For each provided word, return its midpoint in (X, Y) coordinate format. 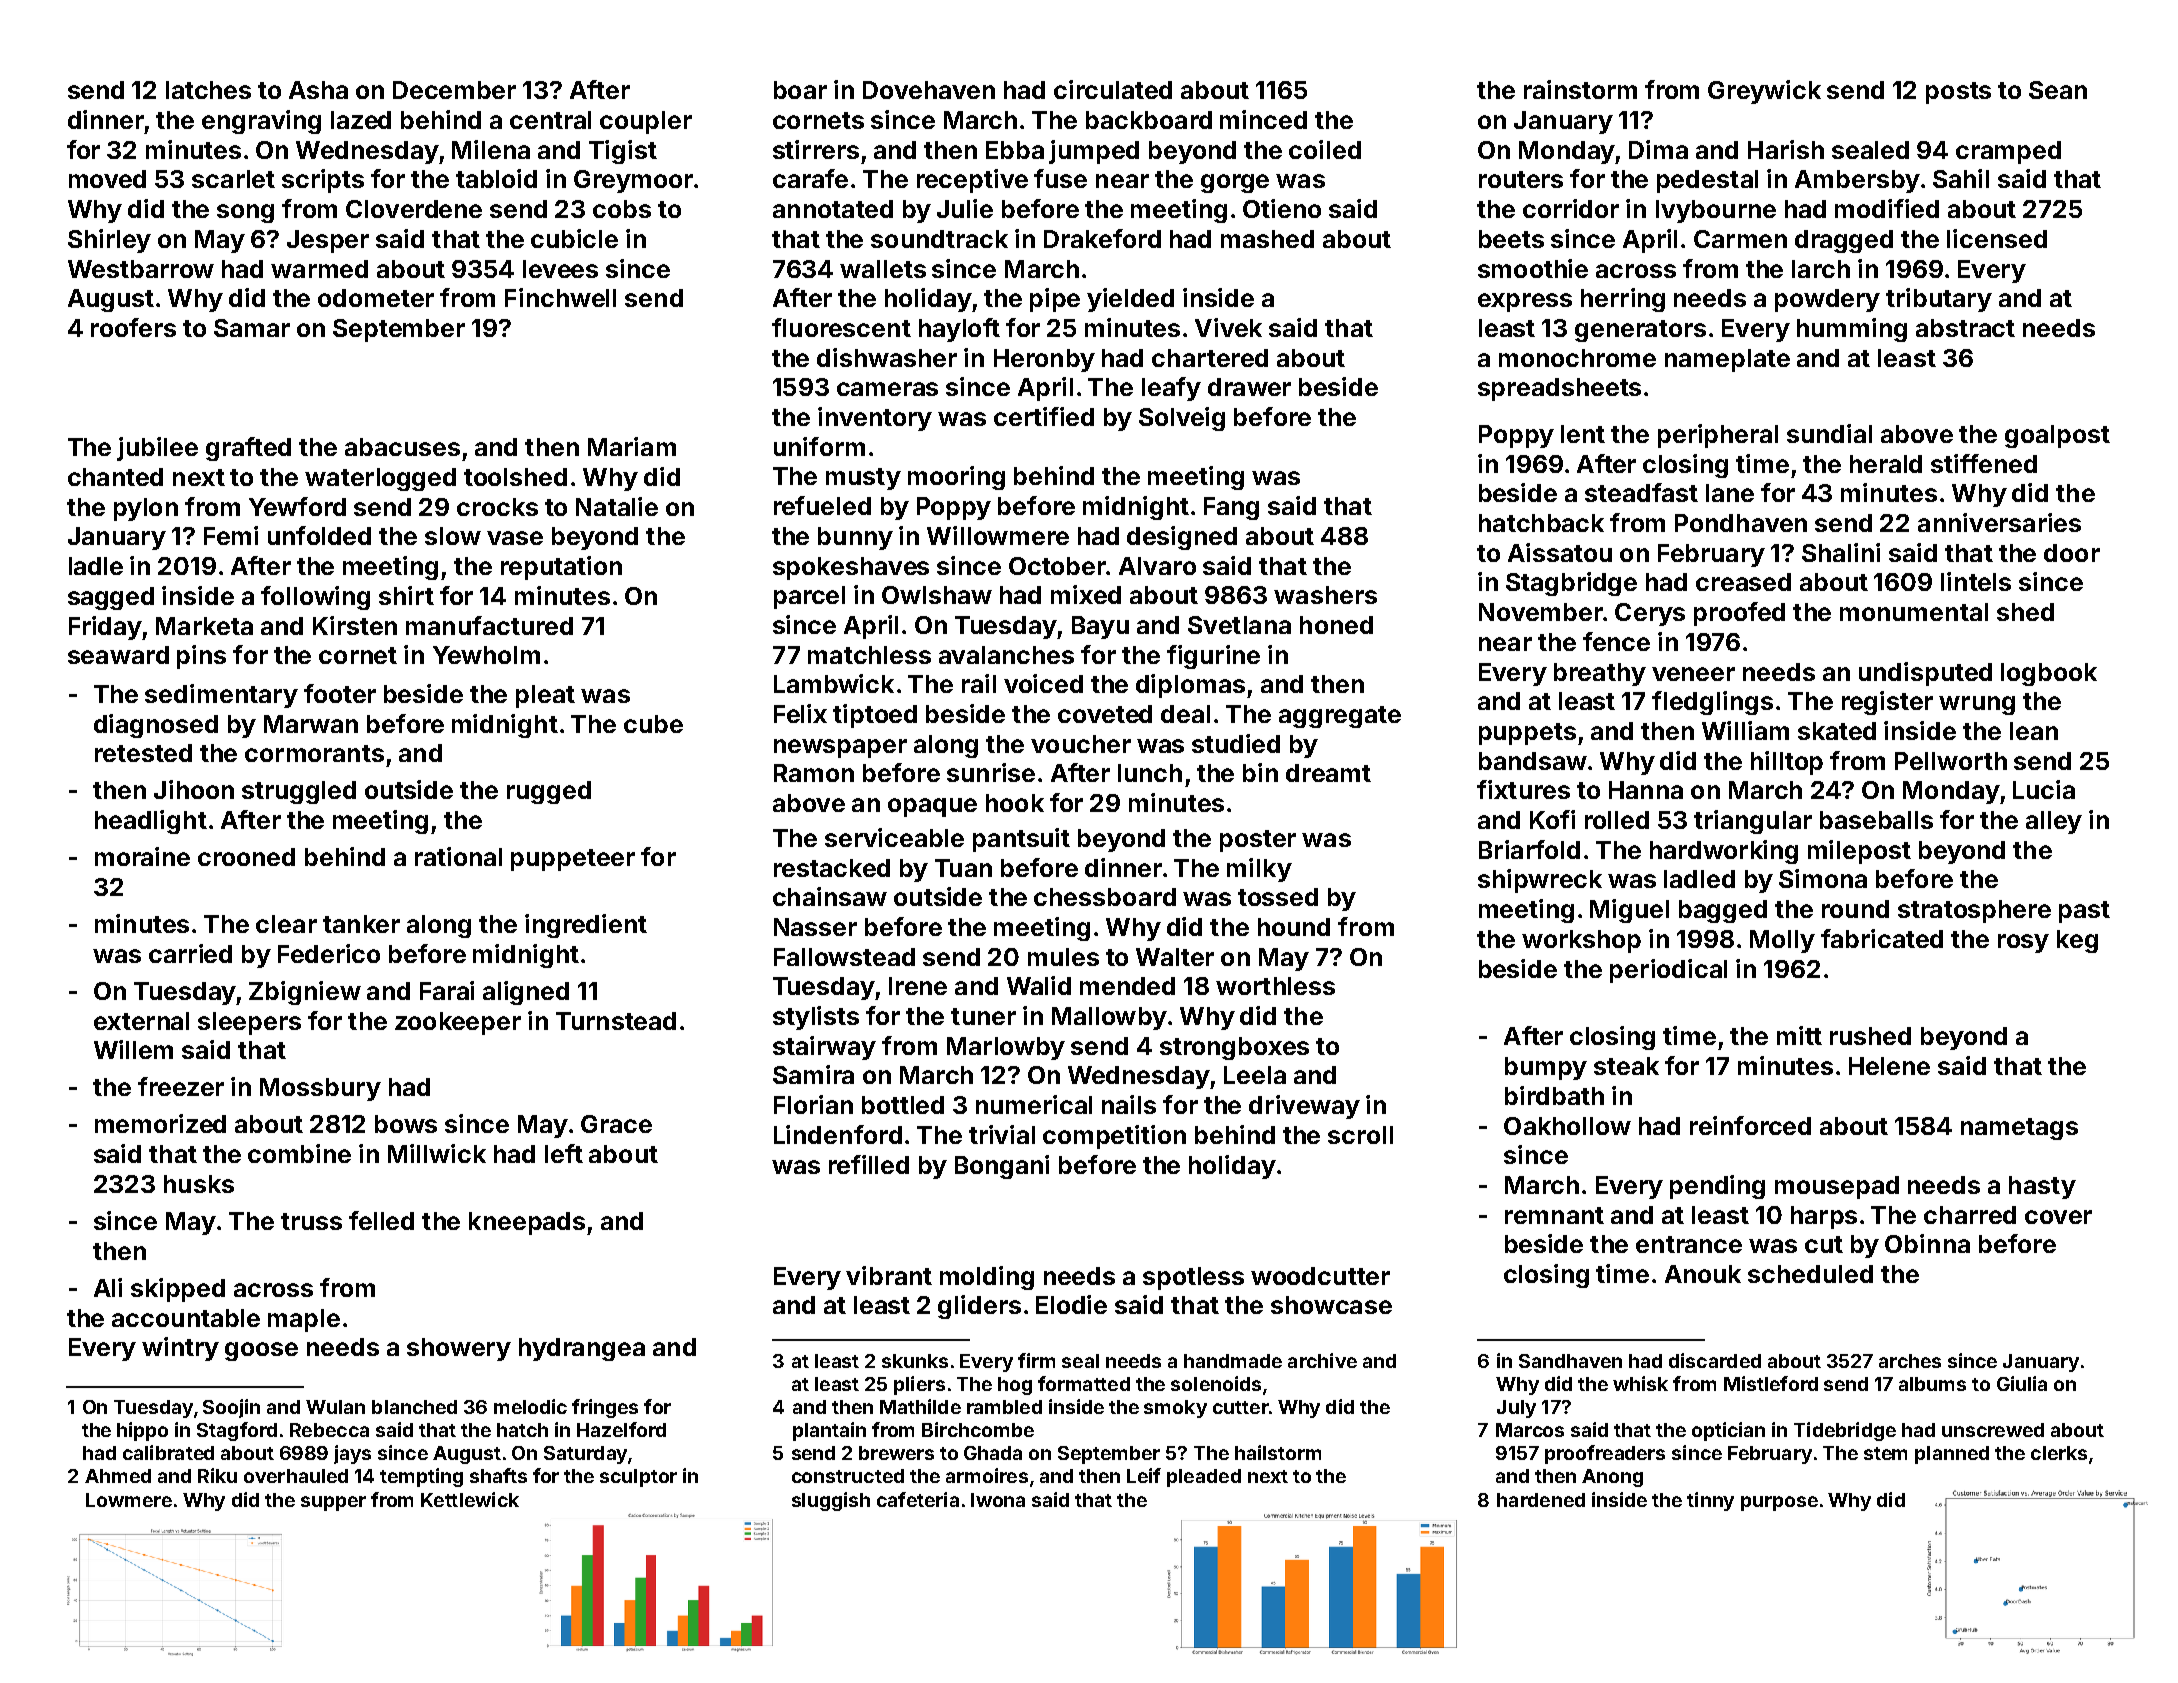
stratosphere (1974, 911)
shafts (498, 1475)
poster (1258, 841)
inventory (875, 419)
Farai (447, 990)
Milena (491, 149)
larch (1821, 269)
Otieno (1282, 208)
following (315, 598)
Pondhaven (1741, 523)
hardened (1541, 1500)
